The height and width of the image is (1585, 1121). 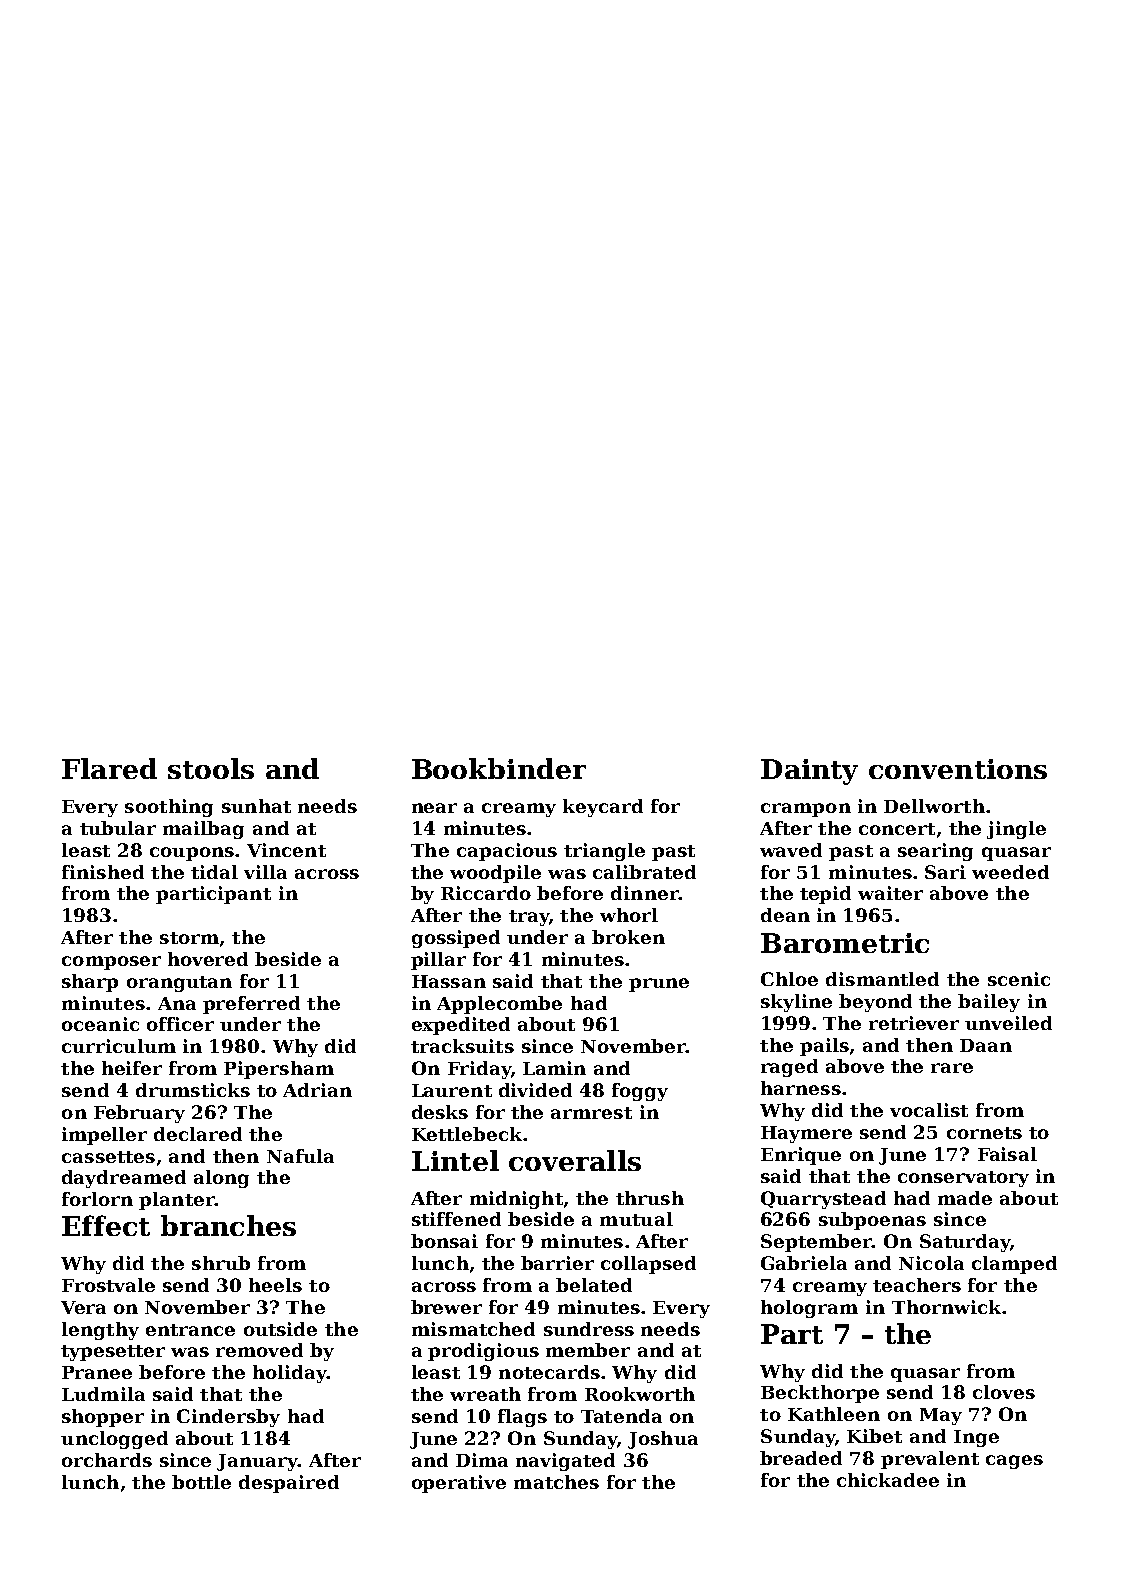 What do you see at coordinates (109, 768) in the image?
I see `Flared` at bounding box center [109, 768].
